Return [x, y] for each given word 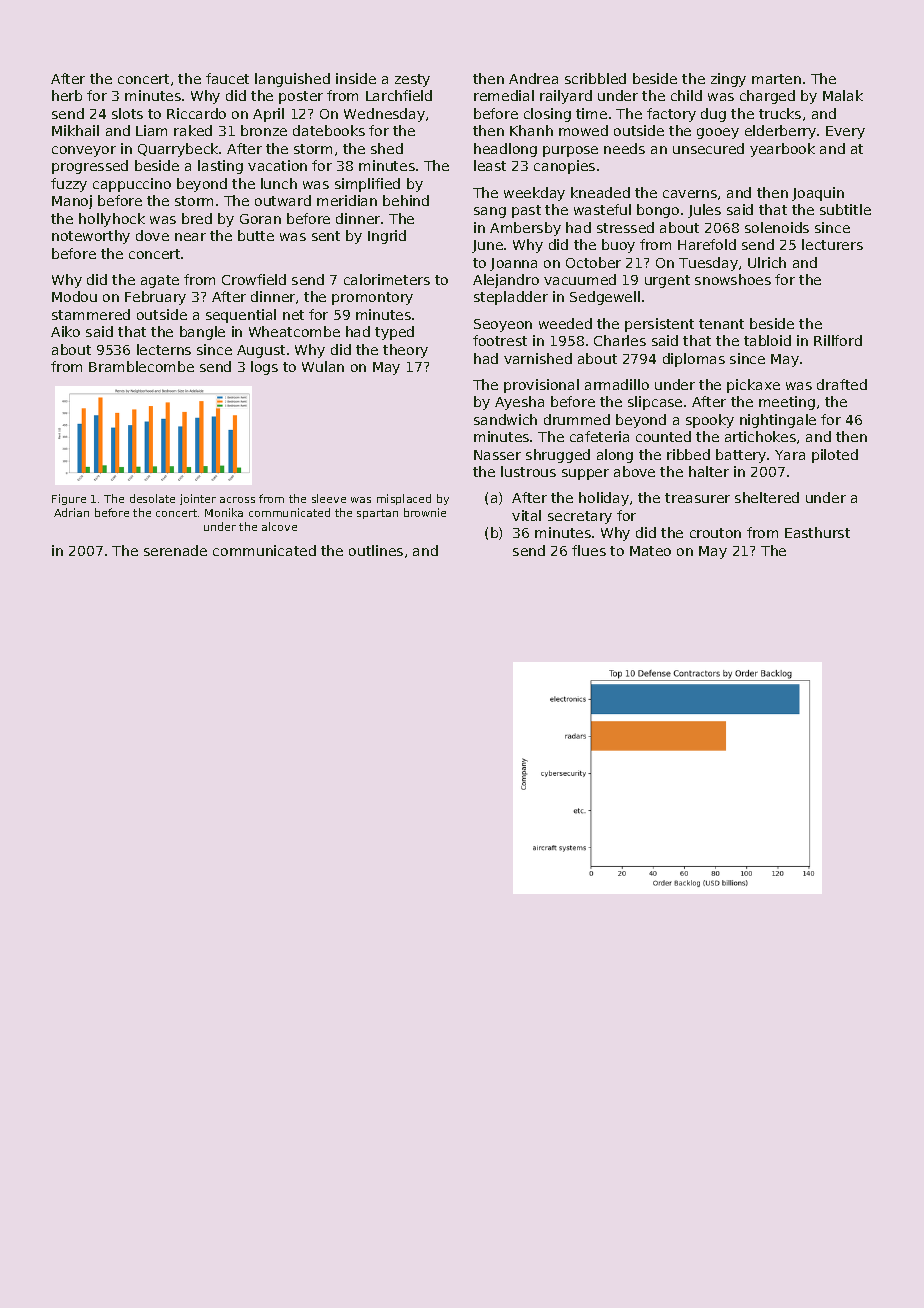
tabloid [767, 340]
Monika [224, 512]
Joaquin [818, 194]
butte [256, 235]
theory [405, 351]
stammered [91, 314]
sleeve [329, 498]
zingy [728, 80]
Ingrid [387, 237]
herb [67, 95]
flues [589, 550]
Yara [790, 455]
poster [301, 97]
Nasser [497, 455]
